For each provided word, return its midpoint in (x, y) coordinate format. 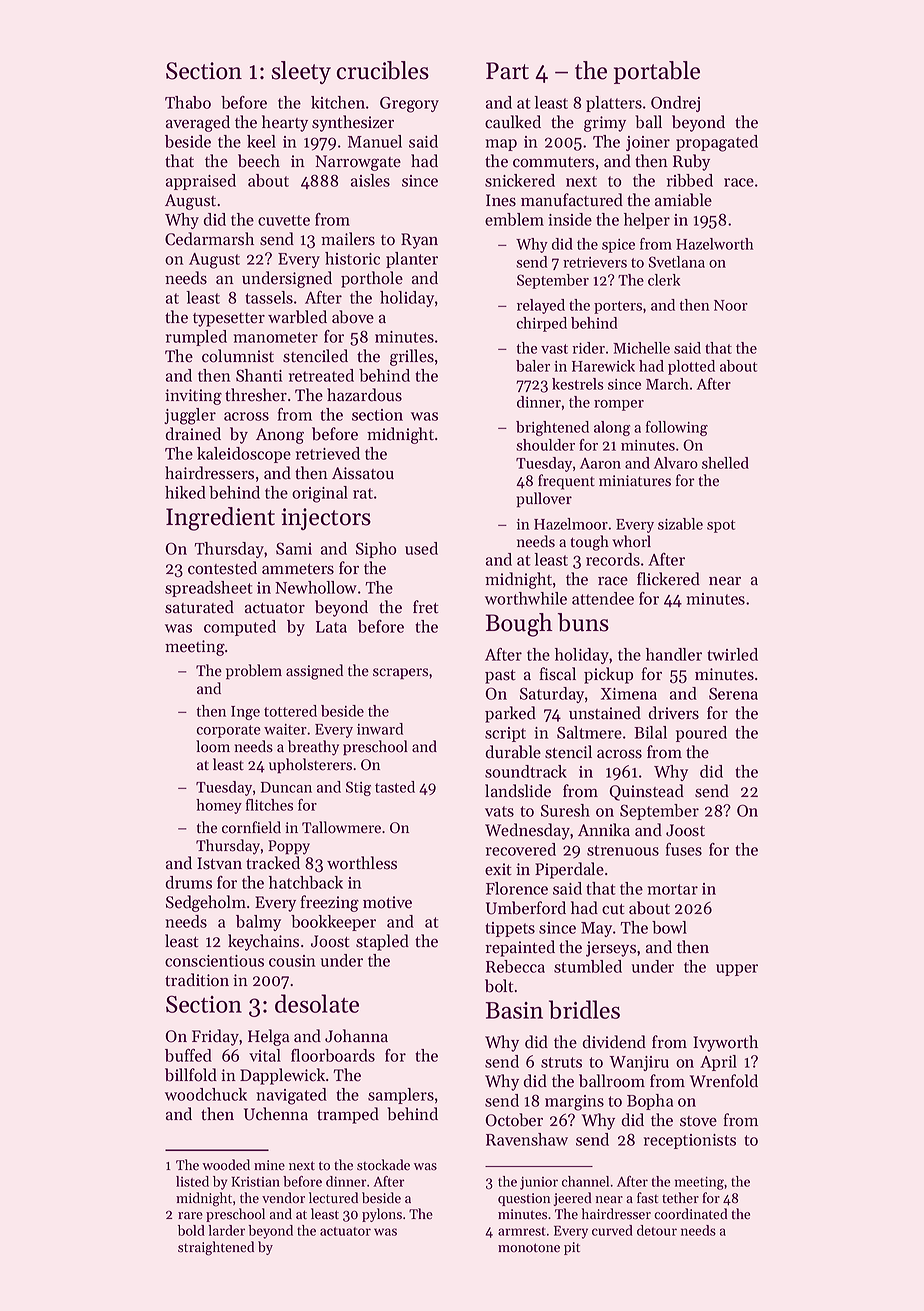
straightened (216, 1248)
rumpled (196, 338)
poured (701, 734)
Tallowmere (341, 827)
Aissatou (363, 473)
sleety (301, 72)
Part (507, 71)
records (613, 559)
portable (657, 72)
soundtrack (526, 771)
